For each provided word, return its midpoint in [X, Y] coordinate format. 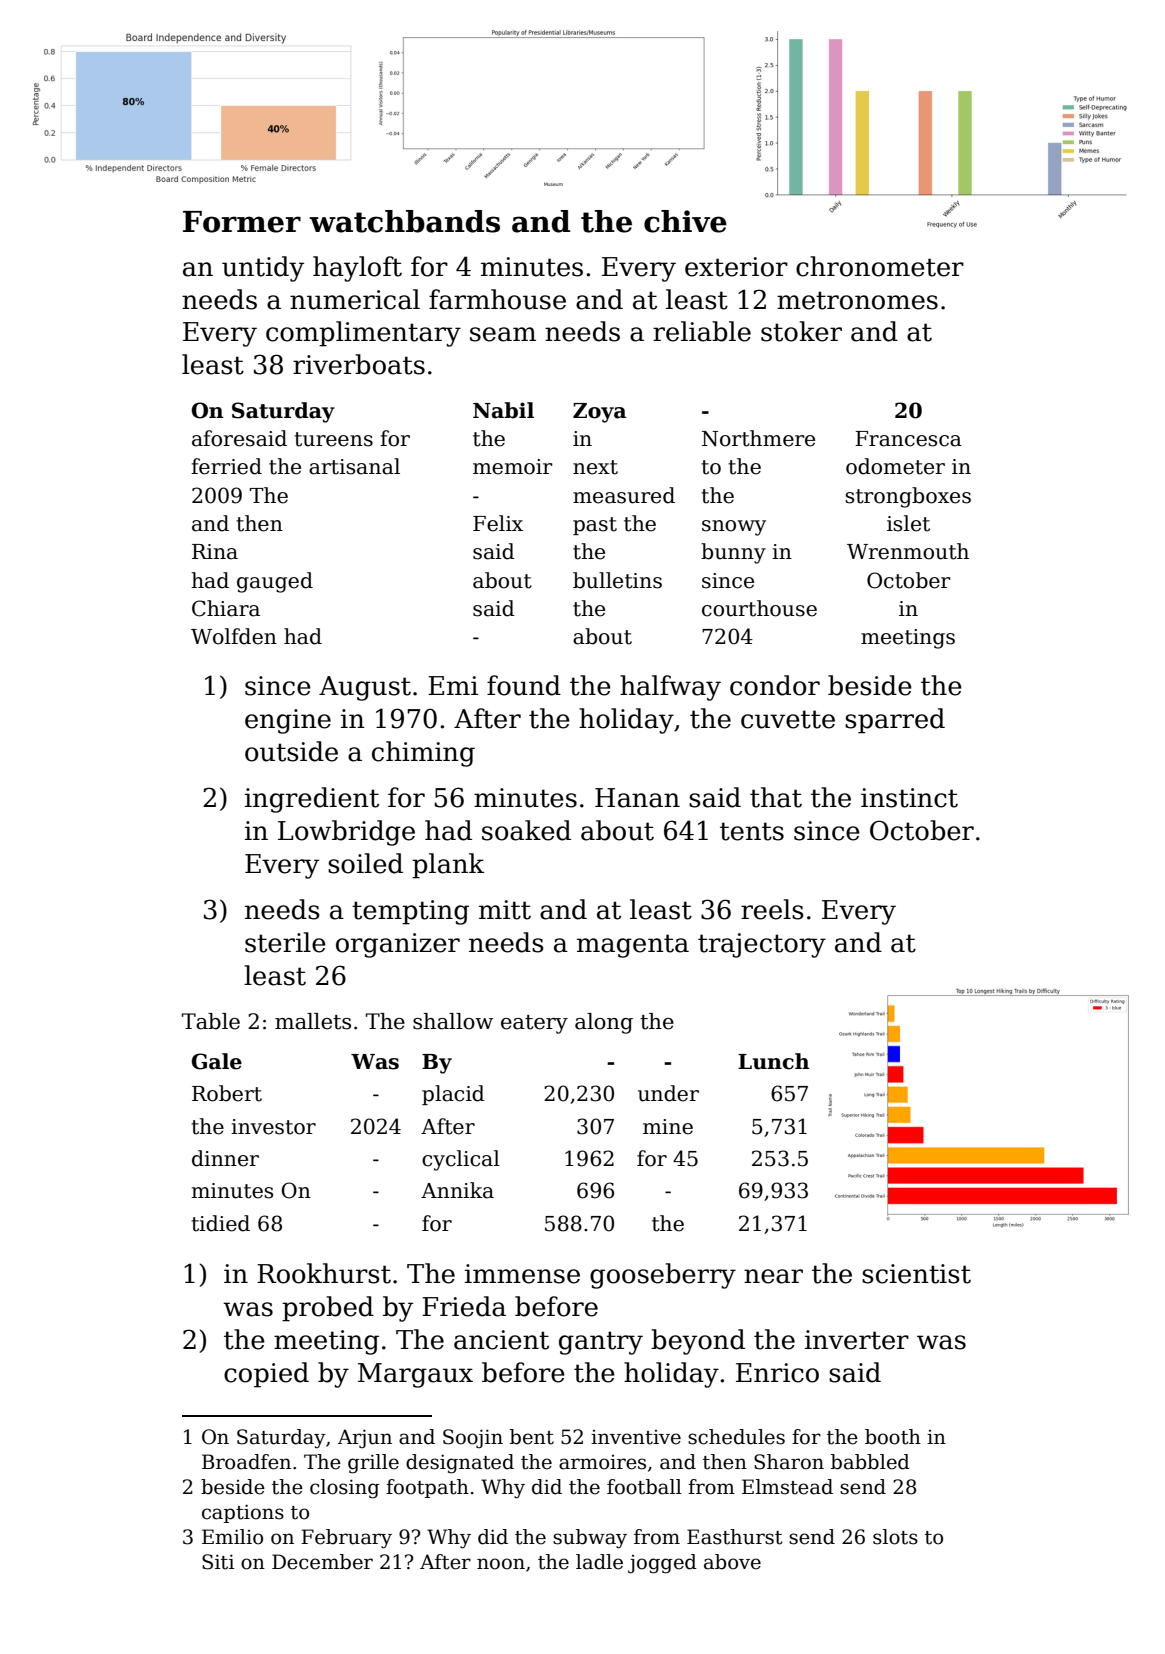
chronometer [880, 266]
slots [895, 1537]
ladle [599, 1562]
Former [242, 222]
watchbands [404, 221]
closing [345, 1489]
